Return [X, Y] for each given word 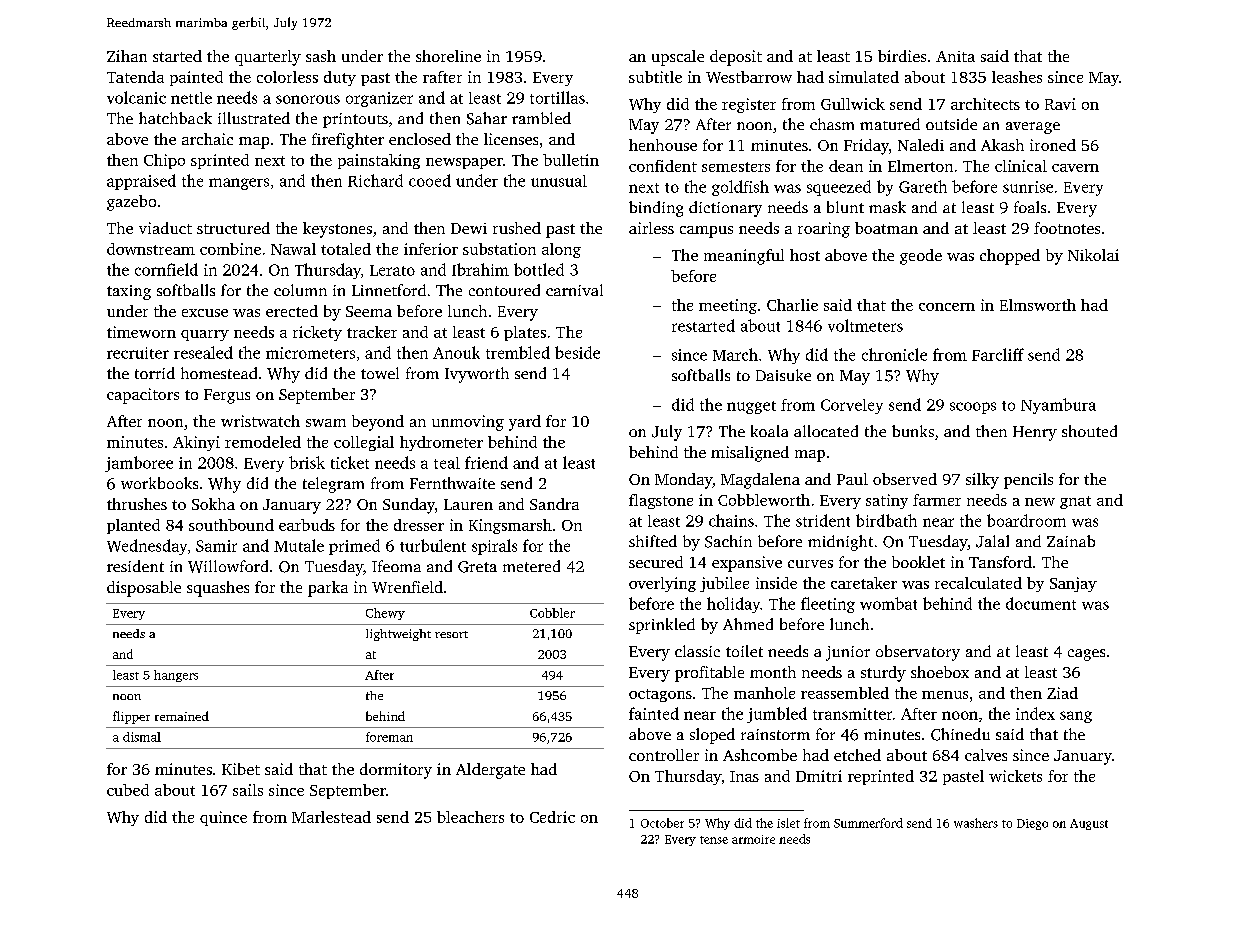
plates [525, 333]
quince [223, 818]
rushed [517, 228]
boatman [886, 228]
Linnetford [389, 290]
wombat [888, 603]
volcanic [136, 97]
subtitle [655, 77]
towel [380, 373]
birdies [902, 56]
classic [697, 651]
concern [947, 307]
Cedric [552, 817]
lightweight [398, 635]
